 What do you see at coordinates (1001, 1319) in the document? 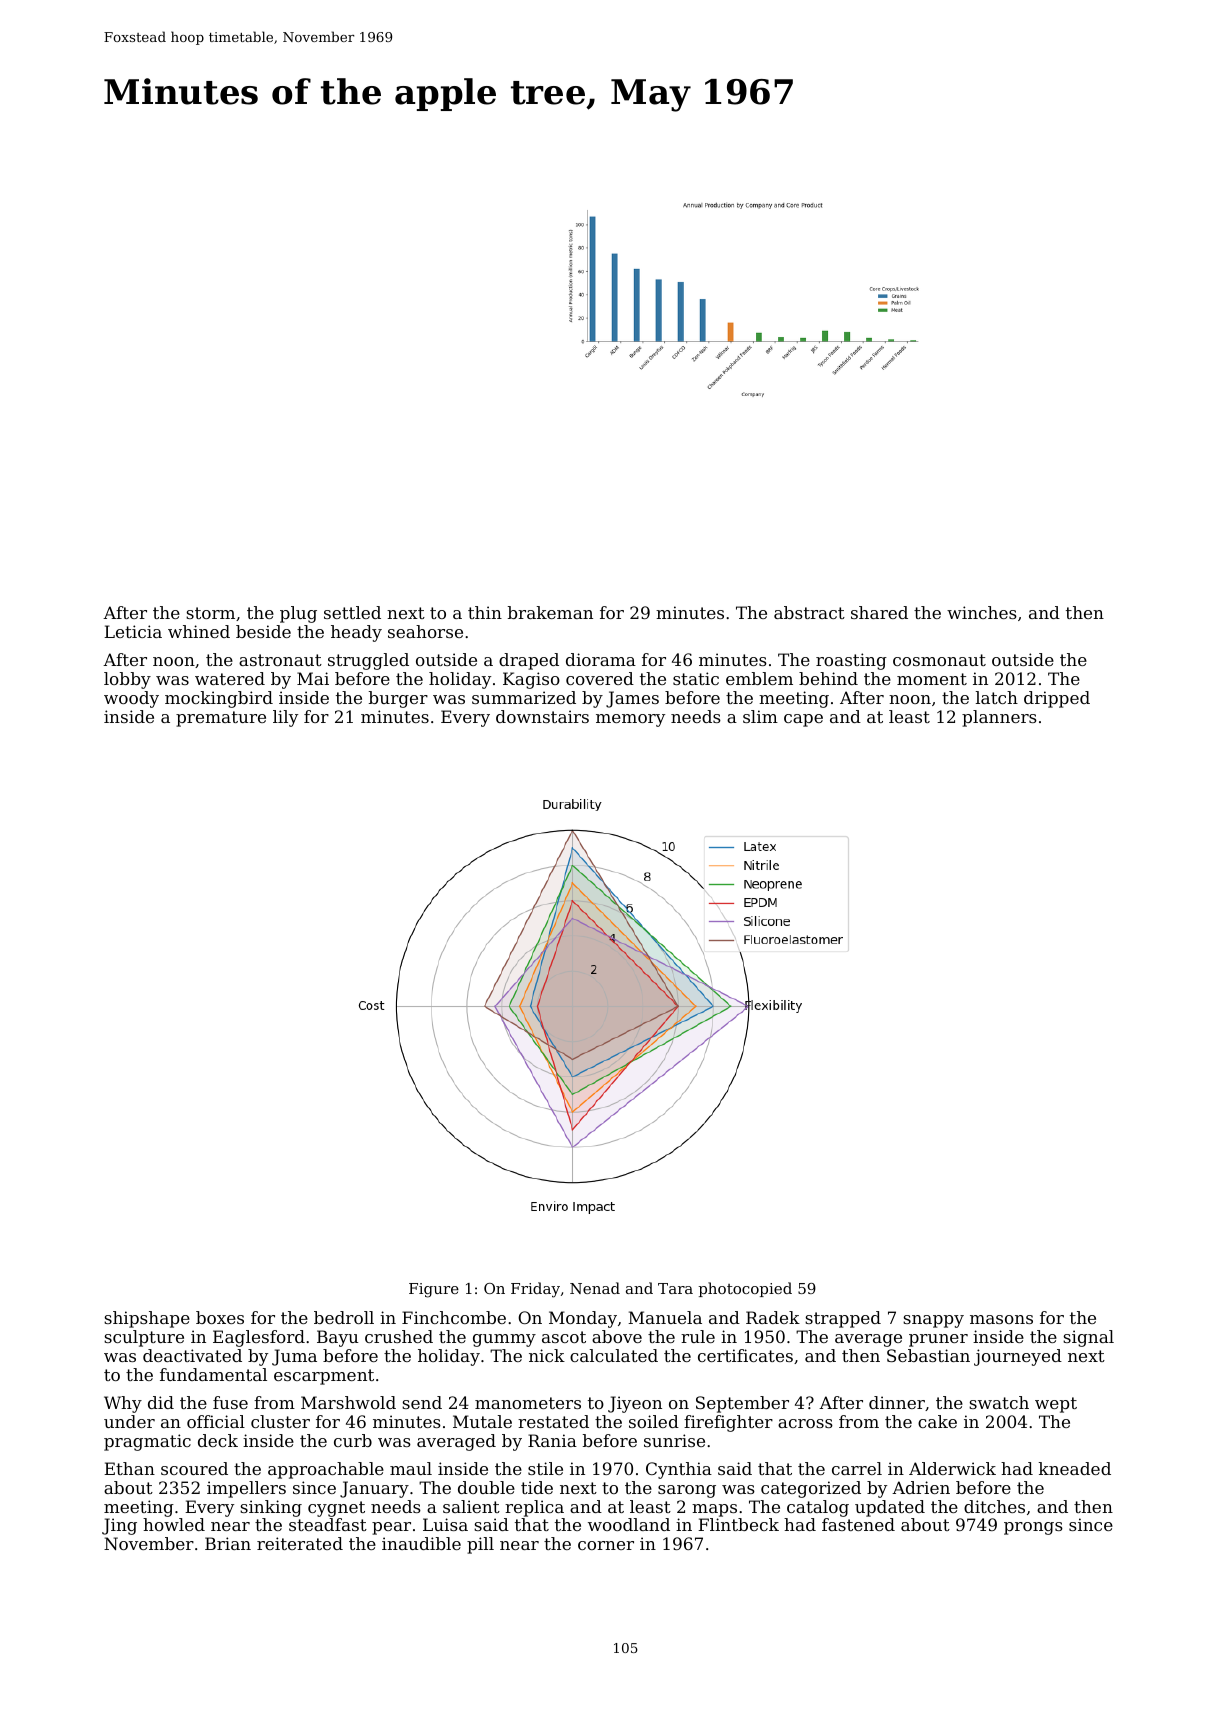
I see `masons` at bounding box center [1001, 1319].
